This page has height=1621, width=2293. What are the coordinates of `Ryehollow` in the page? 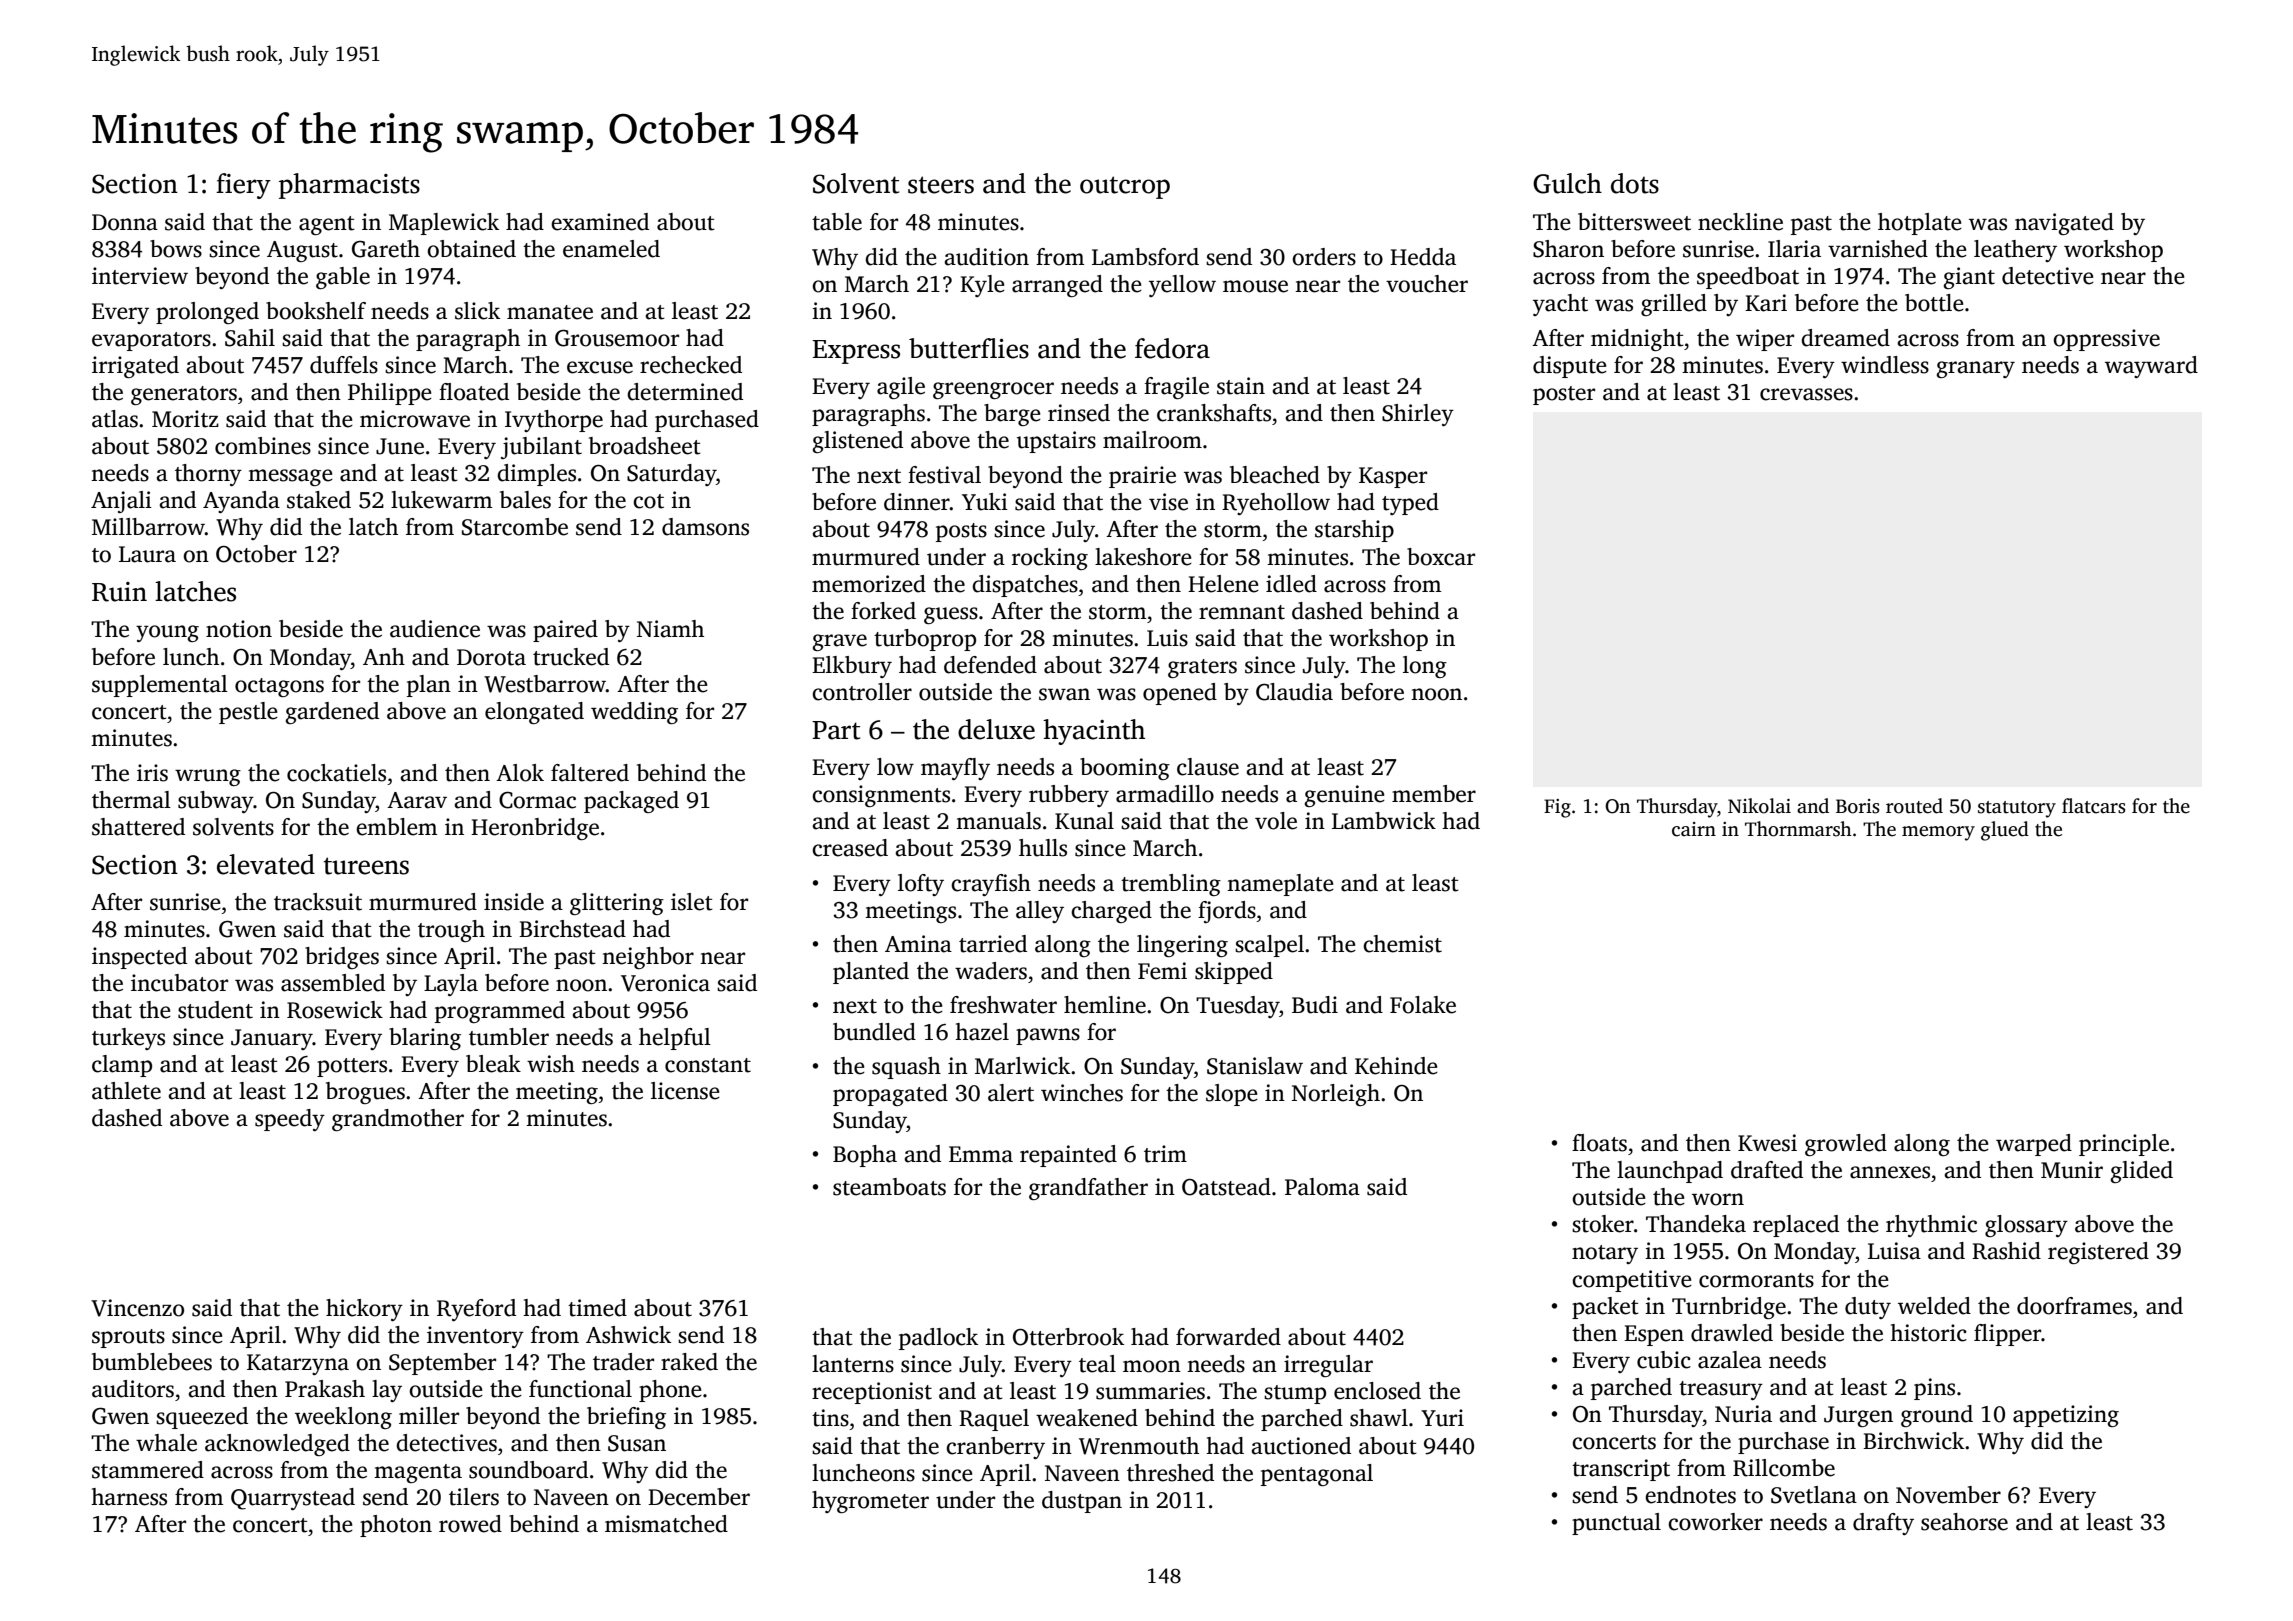 It's located at (1276, 504).
